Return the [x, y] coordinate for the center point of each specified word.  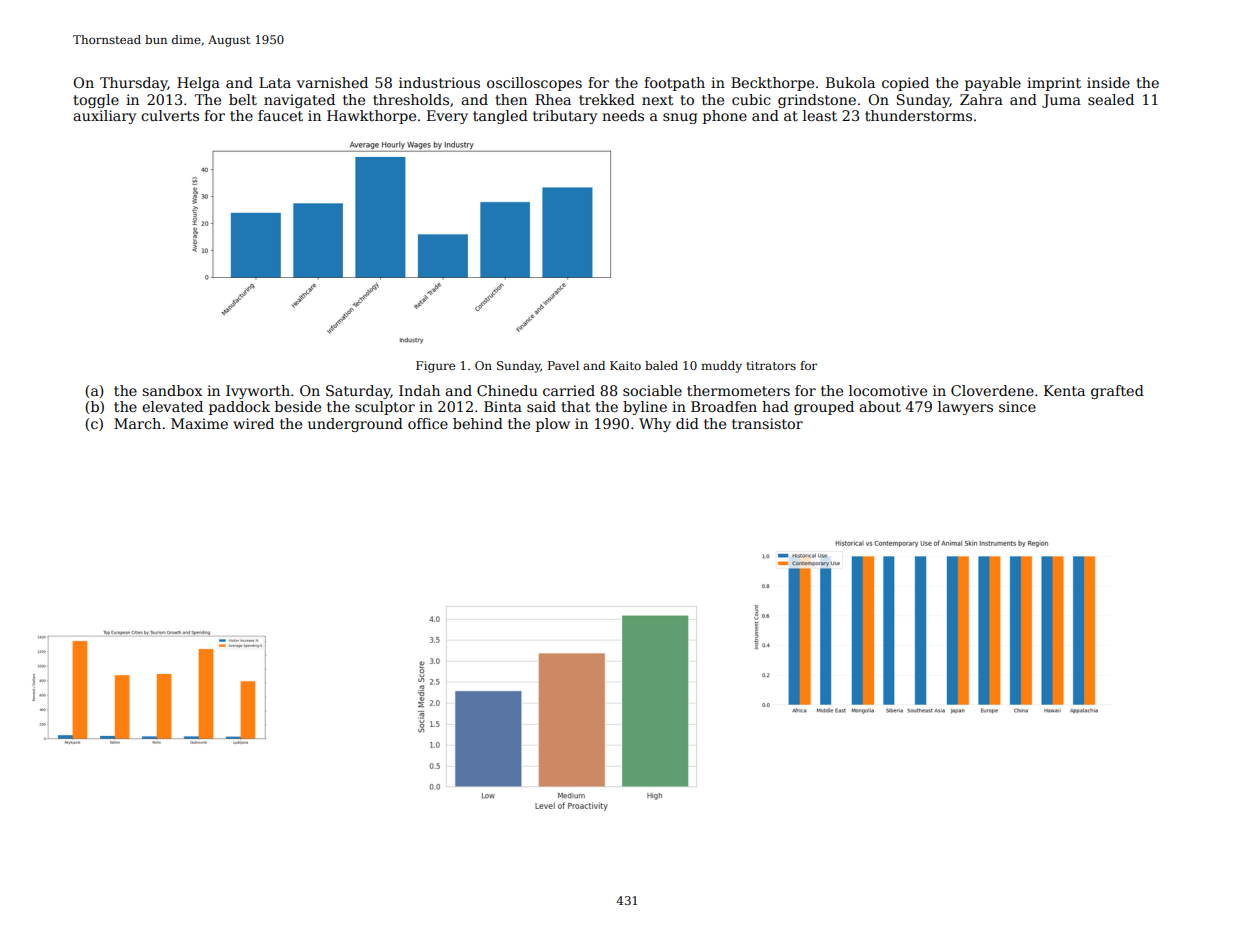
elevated [172, 406]
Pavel [563, 365]
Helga [198, 84]
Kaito [625, 365]
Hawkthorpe [371, 117]
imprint [1054, 84]
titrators [771, 365]
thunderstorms [918, 115]
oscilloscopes [534, 84]
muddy [721, 367]
